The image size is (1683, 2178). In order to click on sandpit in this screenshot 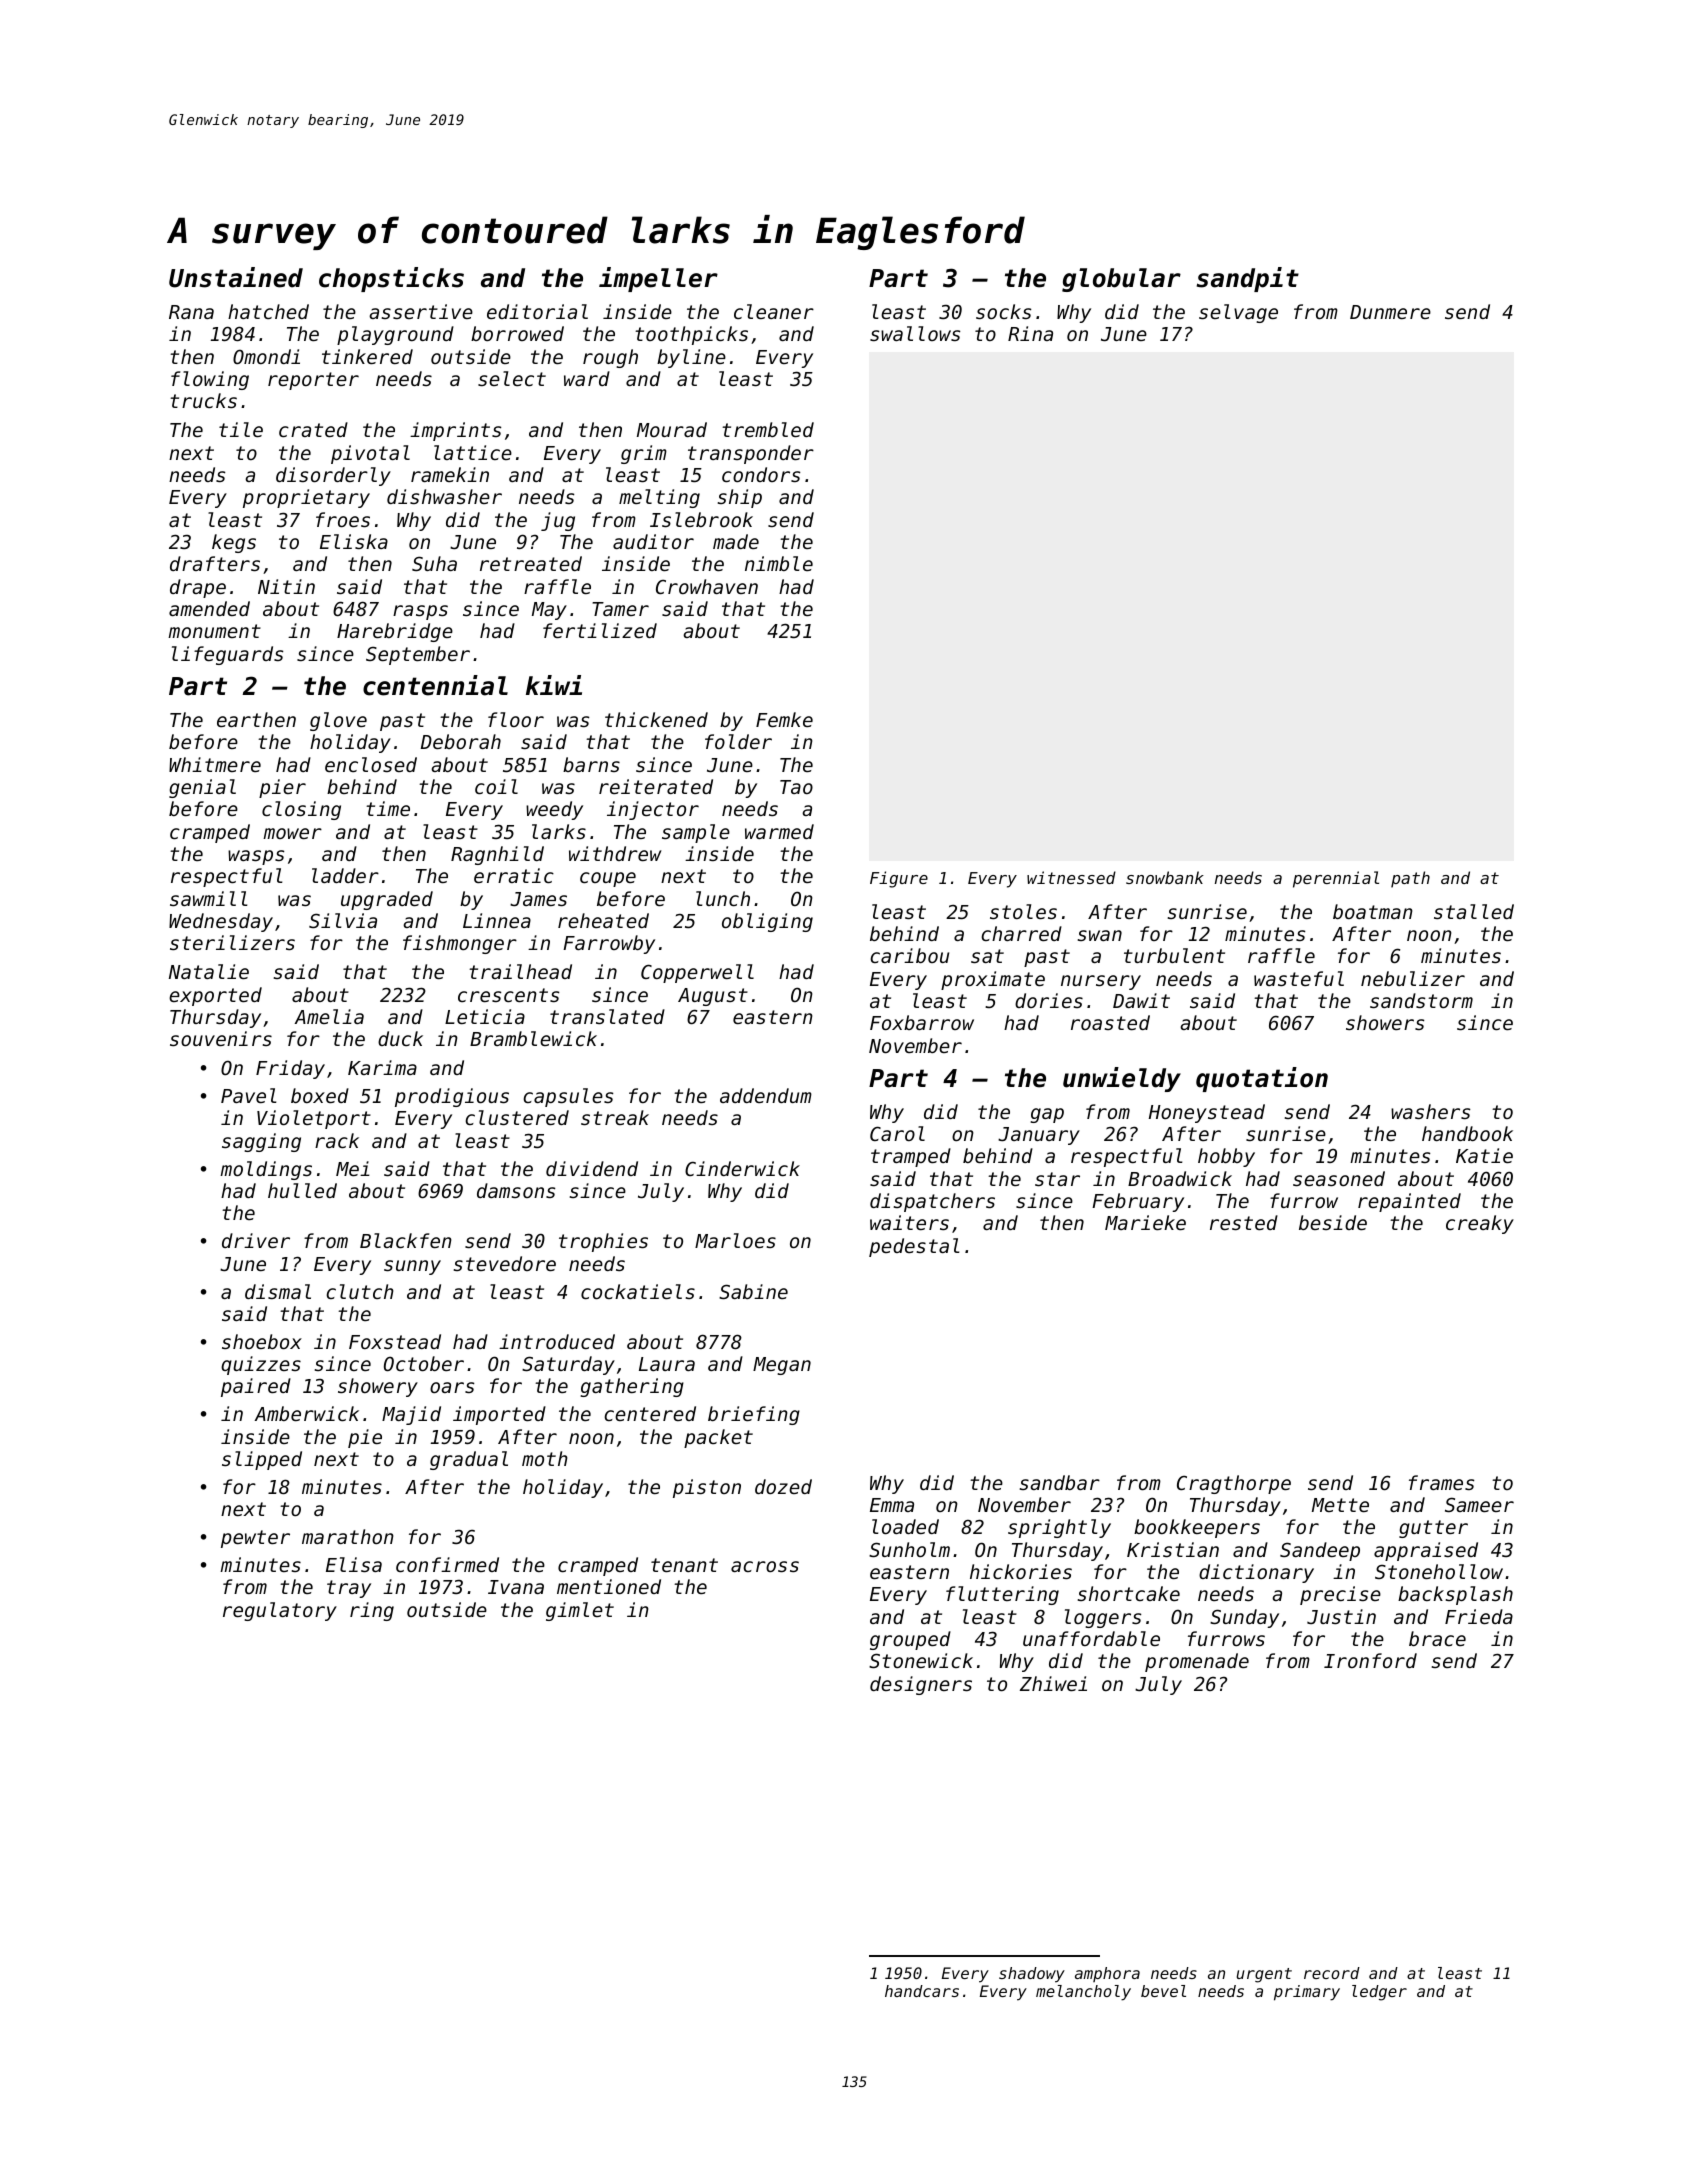, I will do `click(1248, 279)`.
